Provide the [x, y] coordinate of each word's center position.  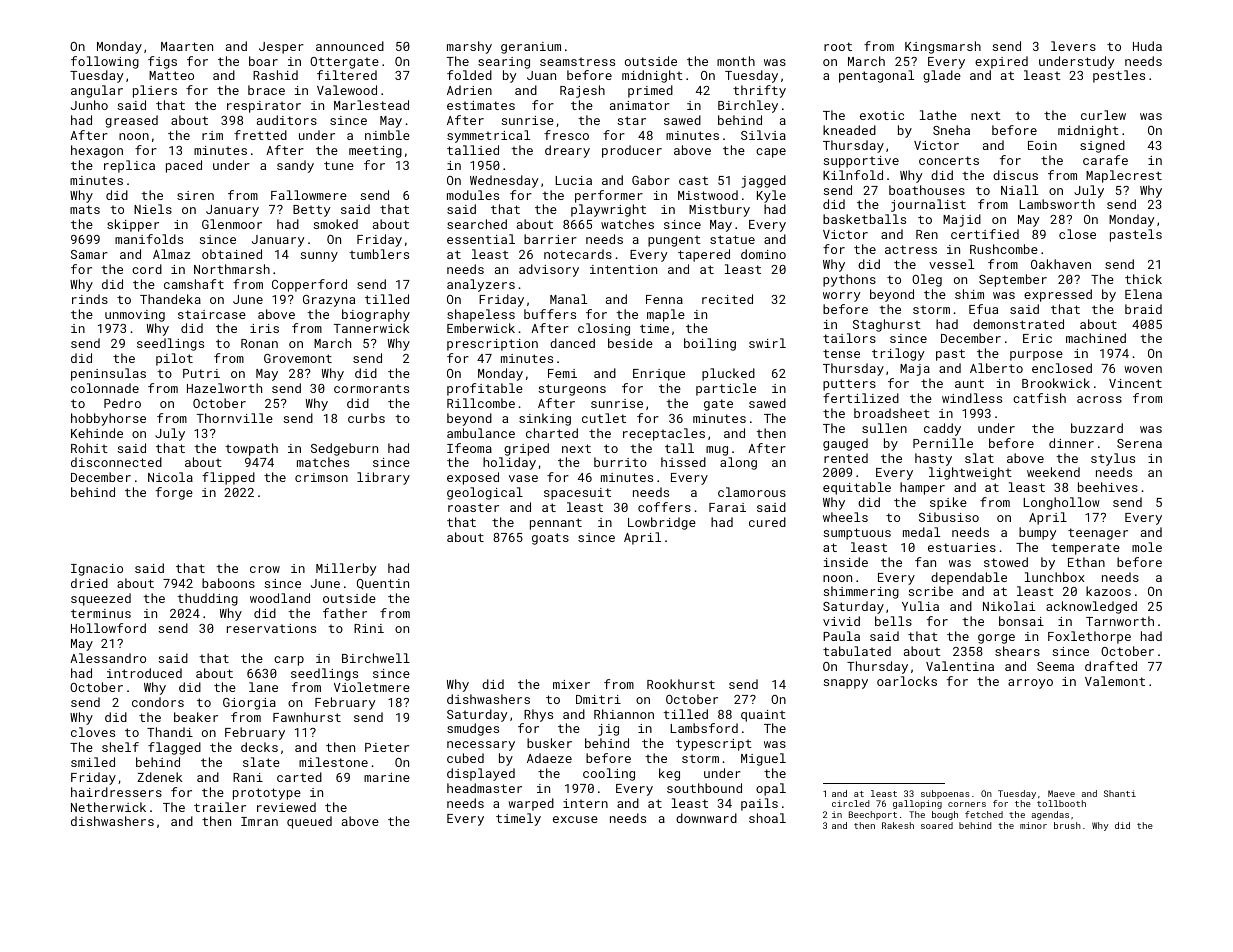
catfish [1039, 398]
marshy [469, 47]
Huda [1147, 46]
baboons [228, 583]
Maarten [187, 46]
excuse [575, 819]
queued [309, 822]
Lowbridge [662, 523]
